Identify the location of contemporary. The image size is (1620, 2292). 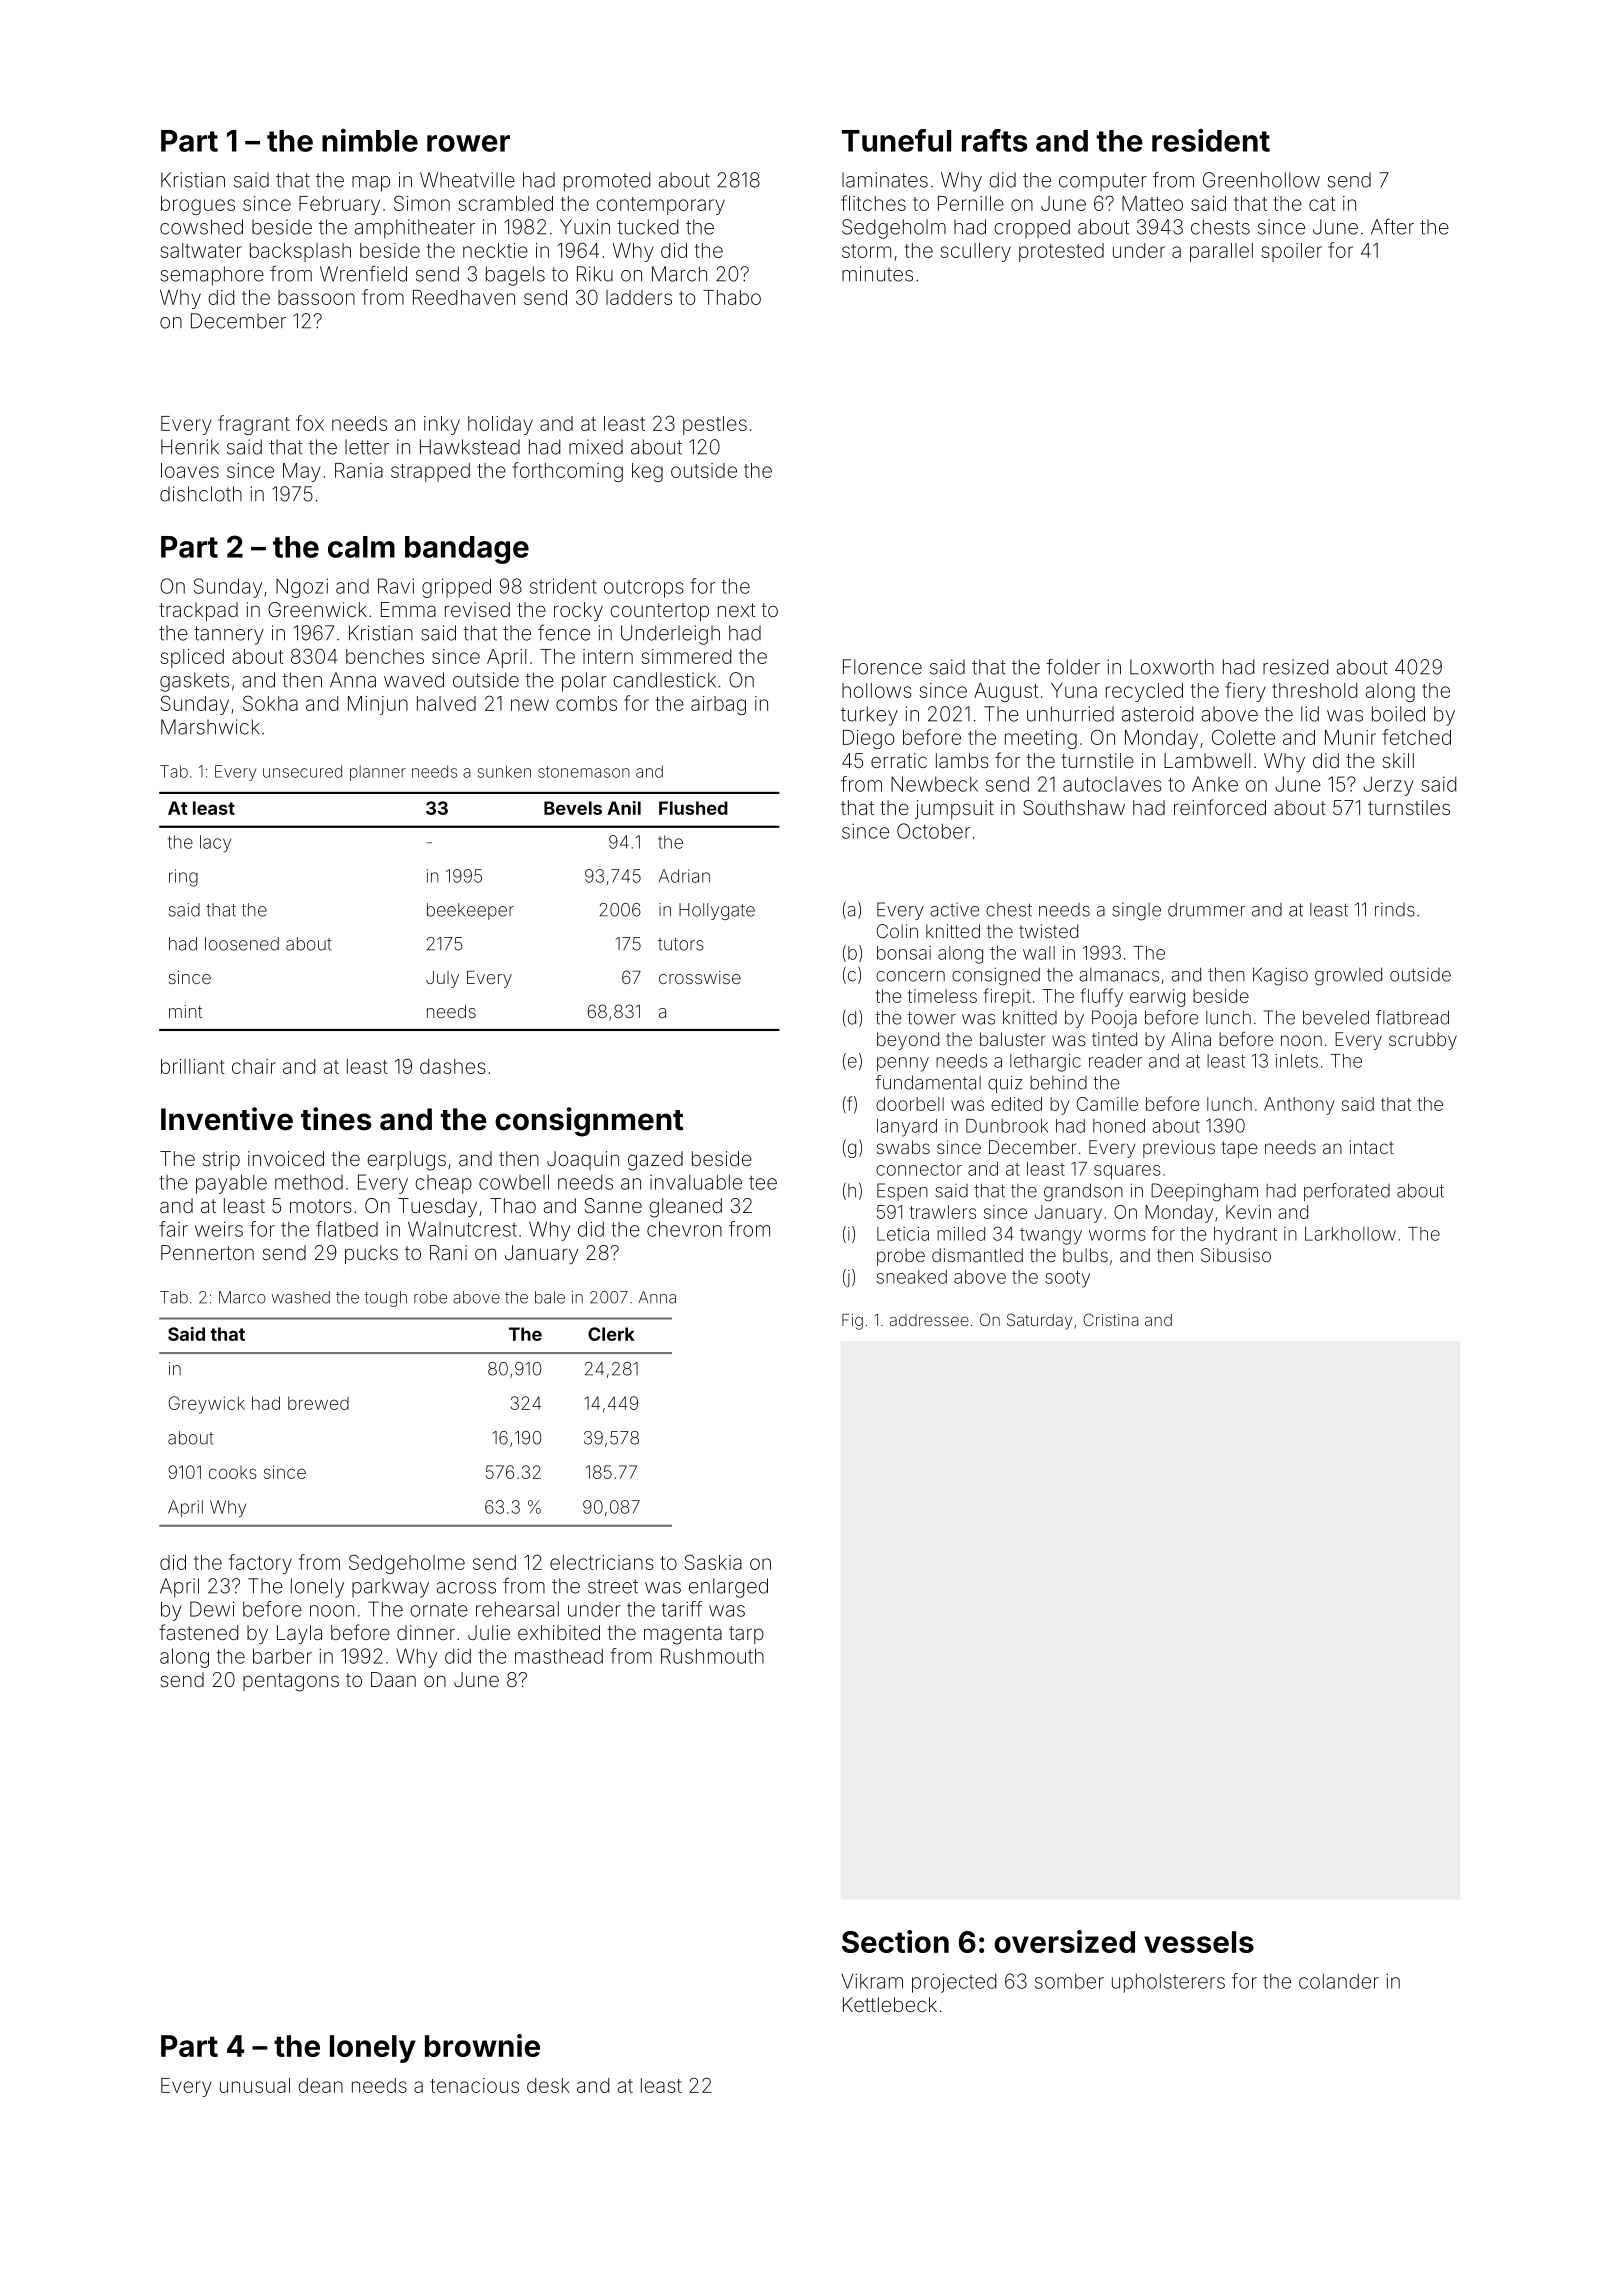
(660, 206).
